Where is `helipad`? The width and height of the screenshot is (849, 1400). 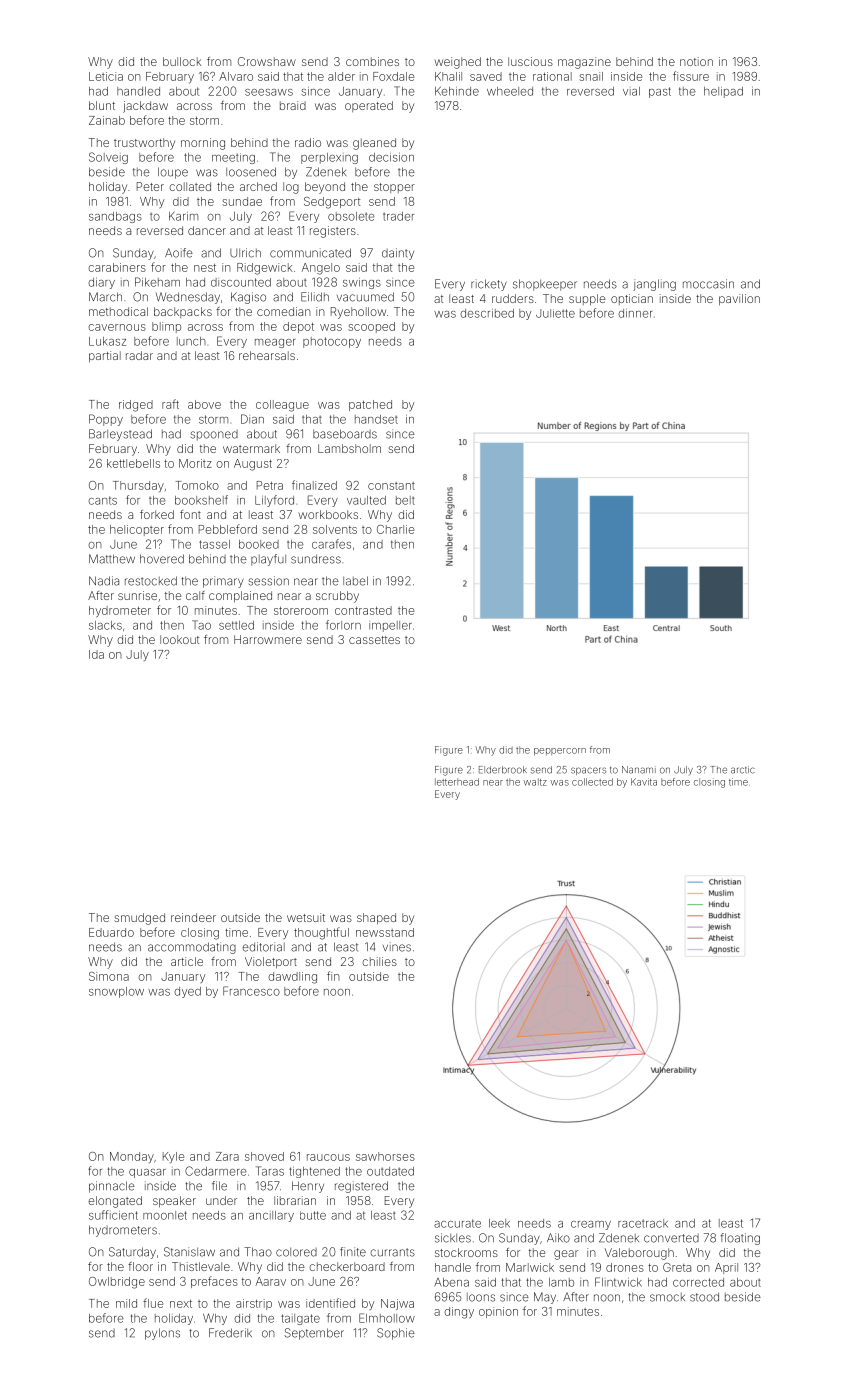 helipad is located at coordinates (723, 92).
